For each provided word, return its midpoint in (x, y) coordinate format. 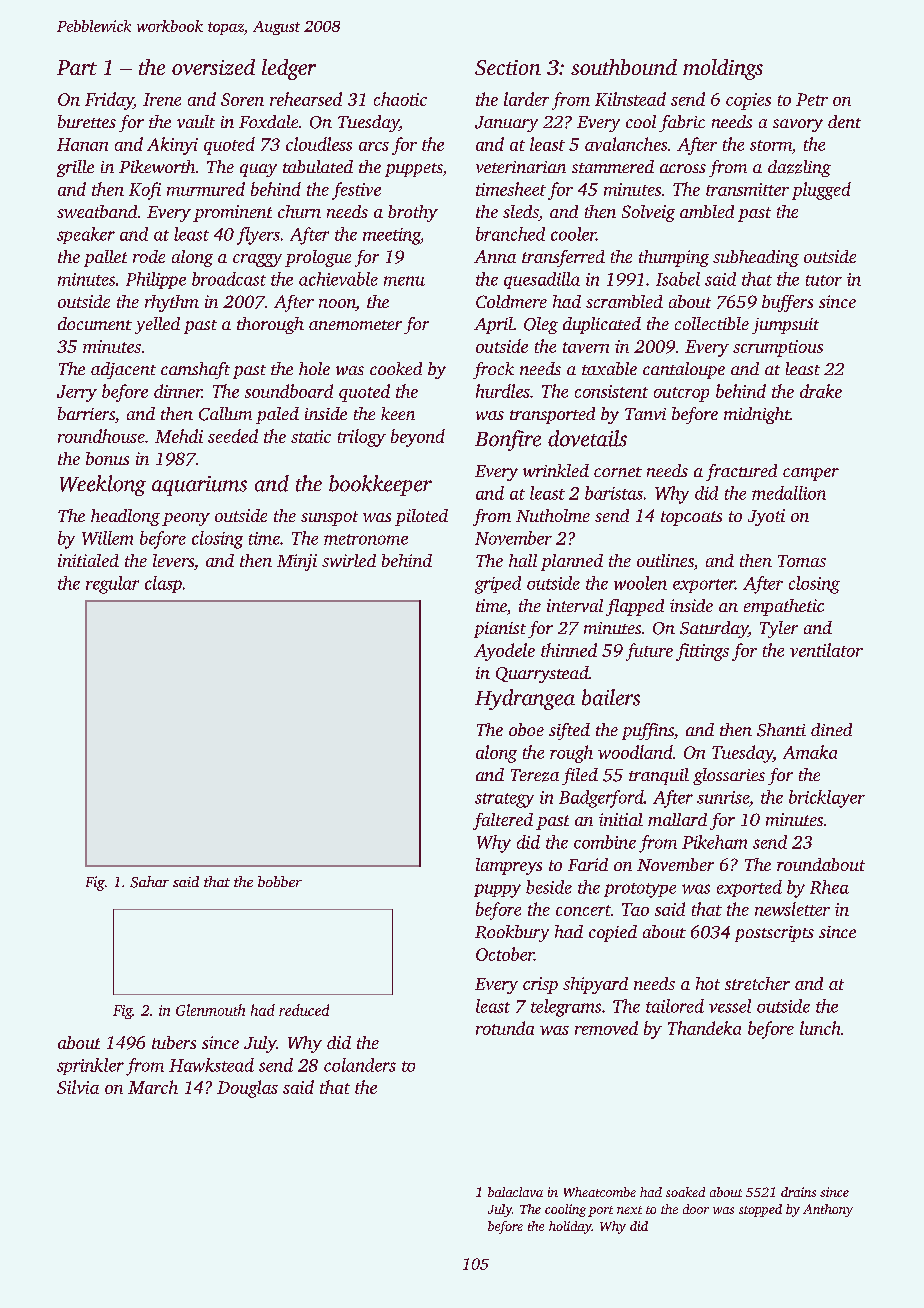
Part (77, 67)
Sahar (149, 882)
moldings (723, 69)
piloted (421, 517)
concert (583, 910)
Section (508, 67)
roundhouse (101, 436)
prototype (640, 890)
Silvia (78, 1087)
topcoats (691, 518)
